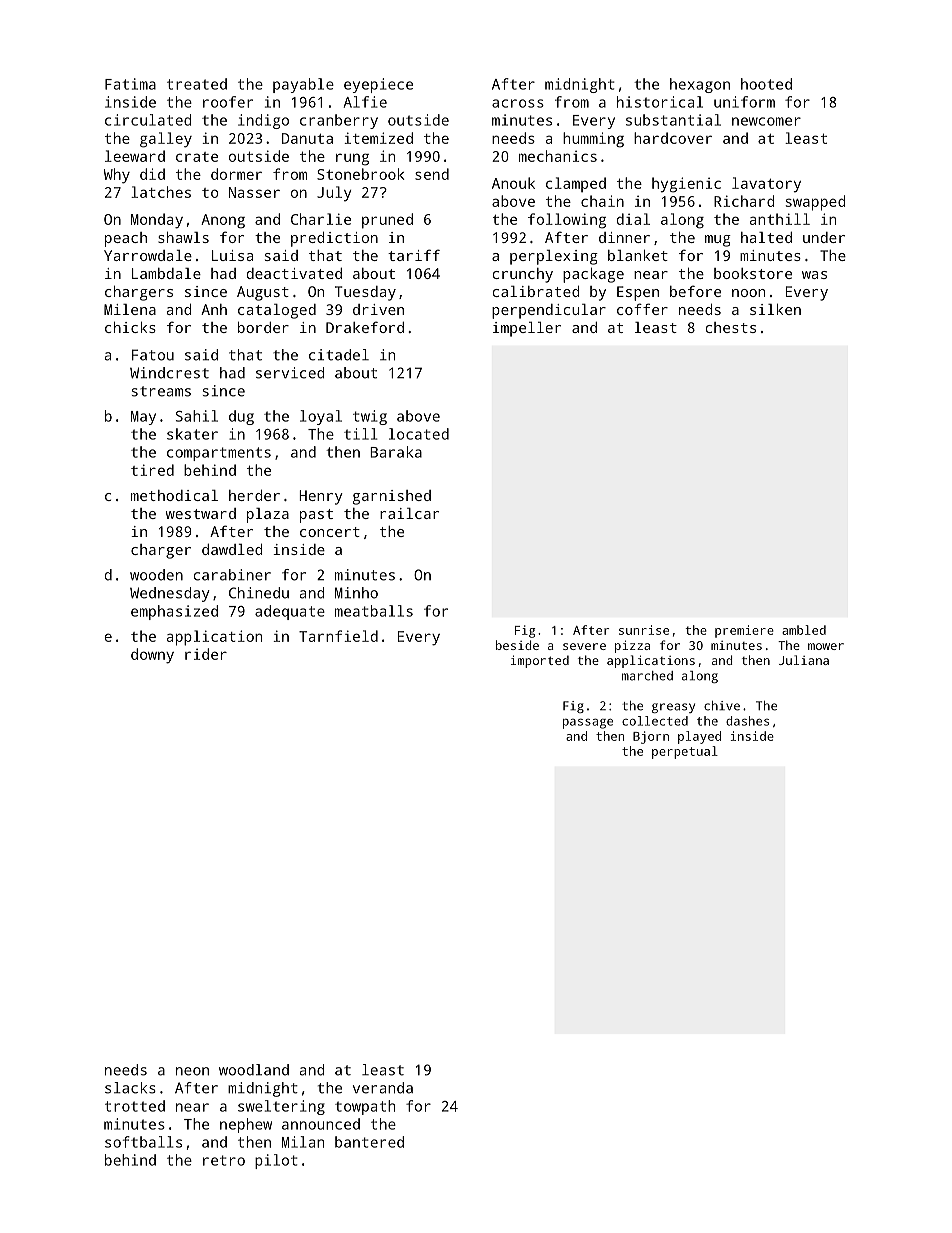 Image resolution: width=952 pixels, height=1233 pixels. What do you see at coordinates (156, 575) in the document?
I see `wooden` at bounding box center [156, 575].
